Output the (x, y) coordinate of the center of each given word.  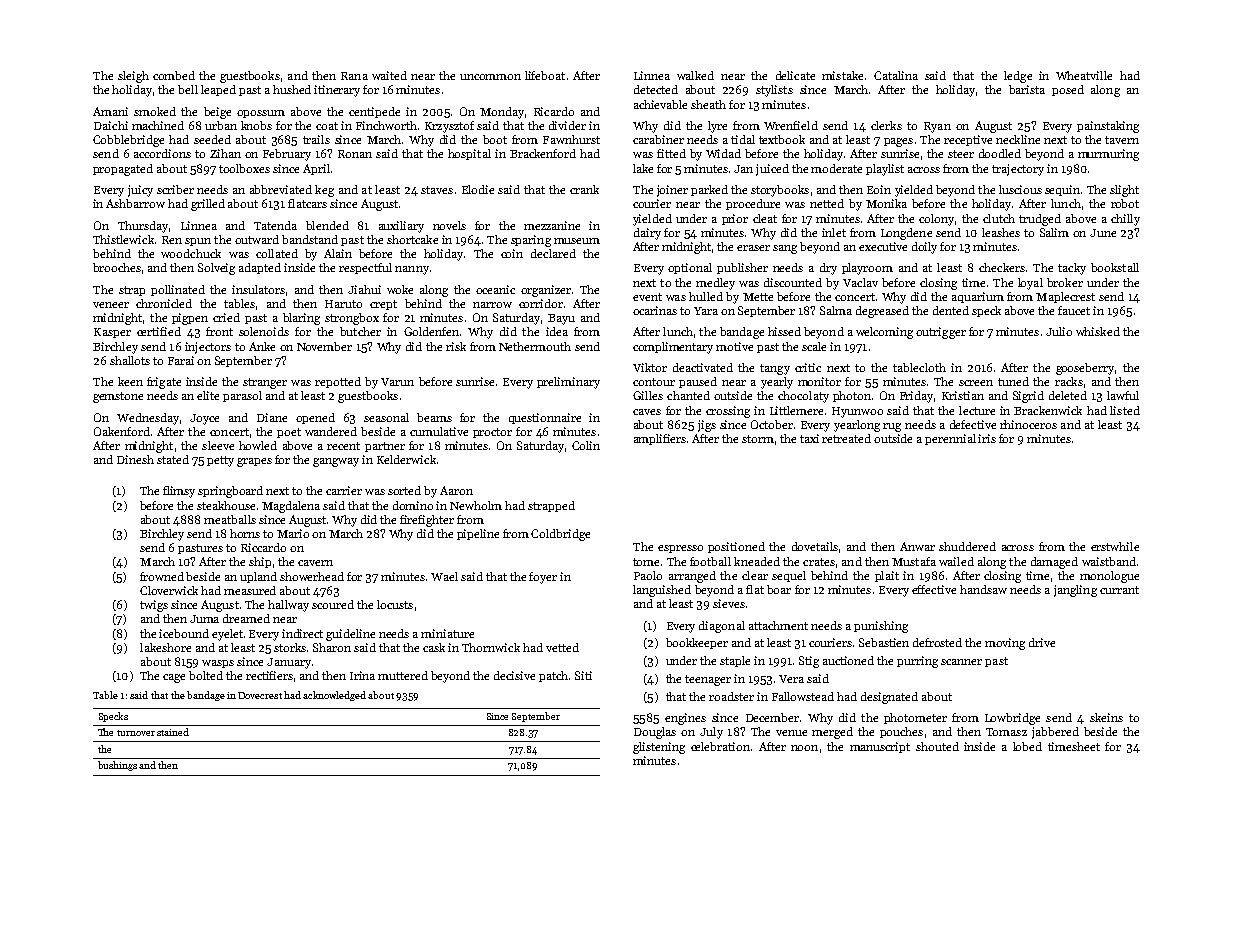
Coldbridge (560, 535)
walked (695, 75)
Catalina (896, 75)
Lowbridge (1012, 719)
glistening (659, 748)
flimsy (179, 492)
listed (1125, 410)
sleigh (133, 77)
